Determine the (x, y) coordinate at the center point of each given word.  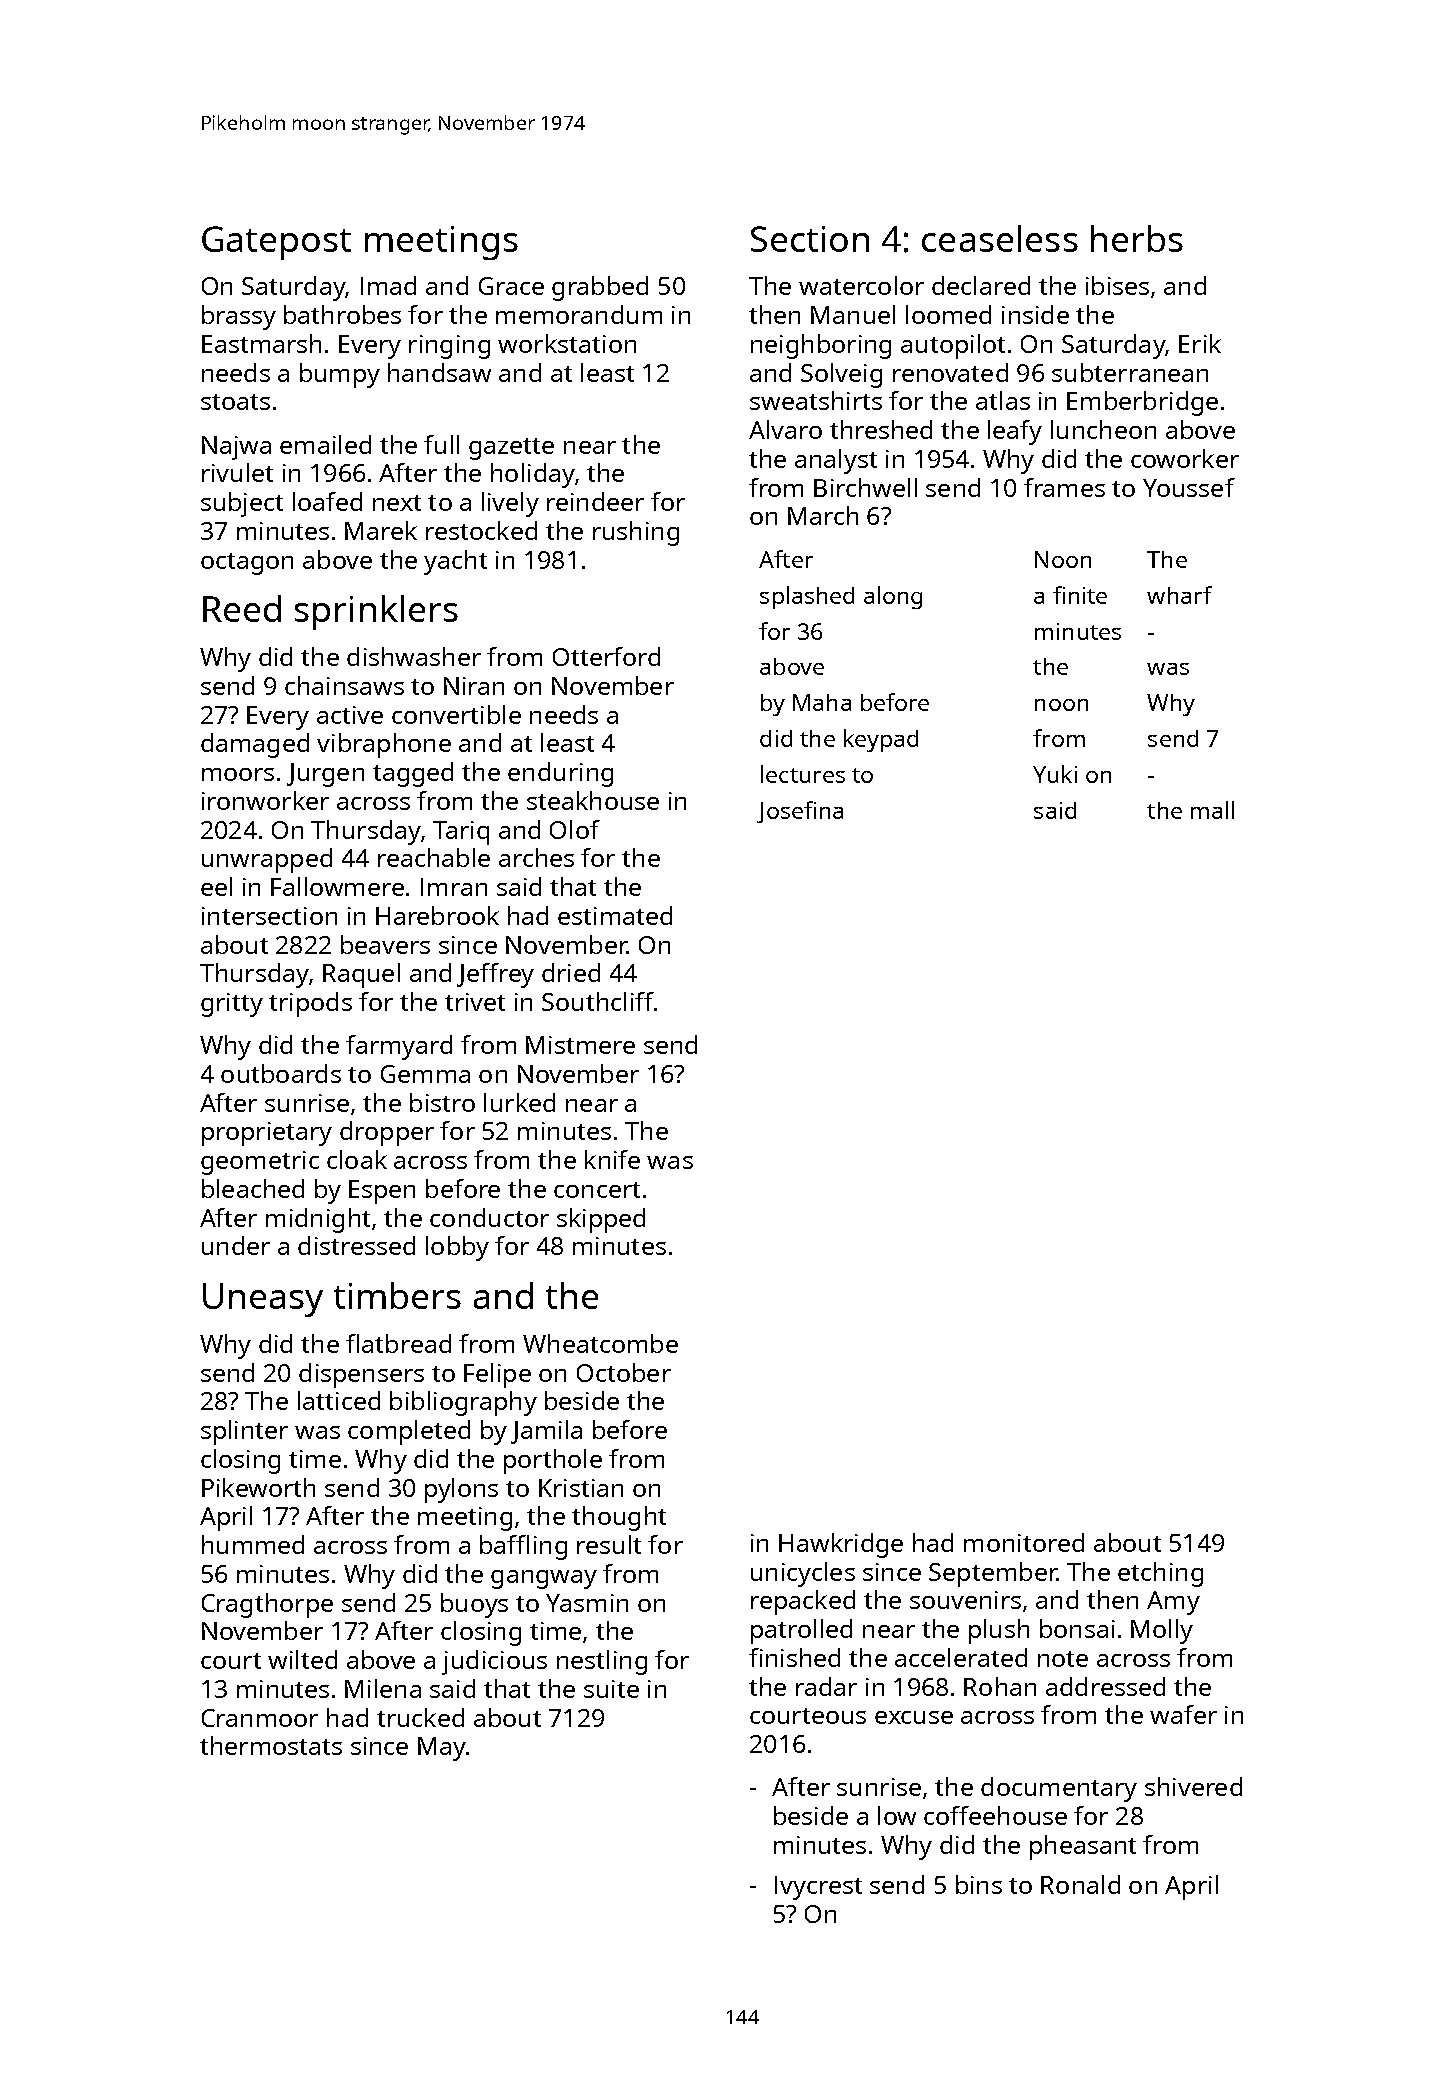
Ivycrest (818, 1888)
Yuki (1055, 774)
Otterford (606, 656)
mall (1212, 810)
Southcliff (597, 1001)
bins (979, 1884)
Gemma (425, 1074)
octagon (247, 564)
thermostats (271, 1745)
